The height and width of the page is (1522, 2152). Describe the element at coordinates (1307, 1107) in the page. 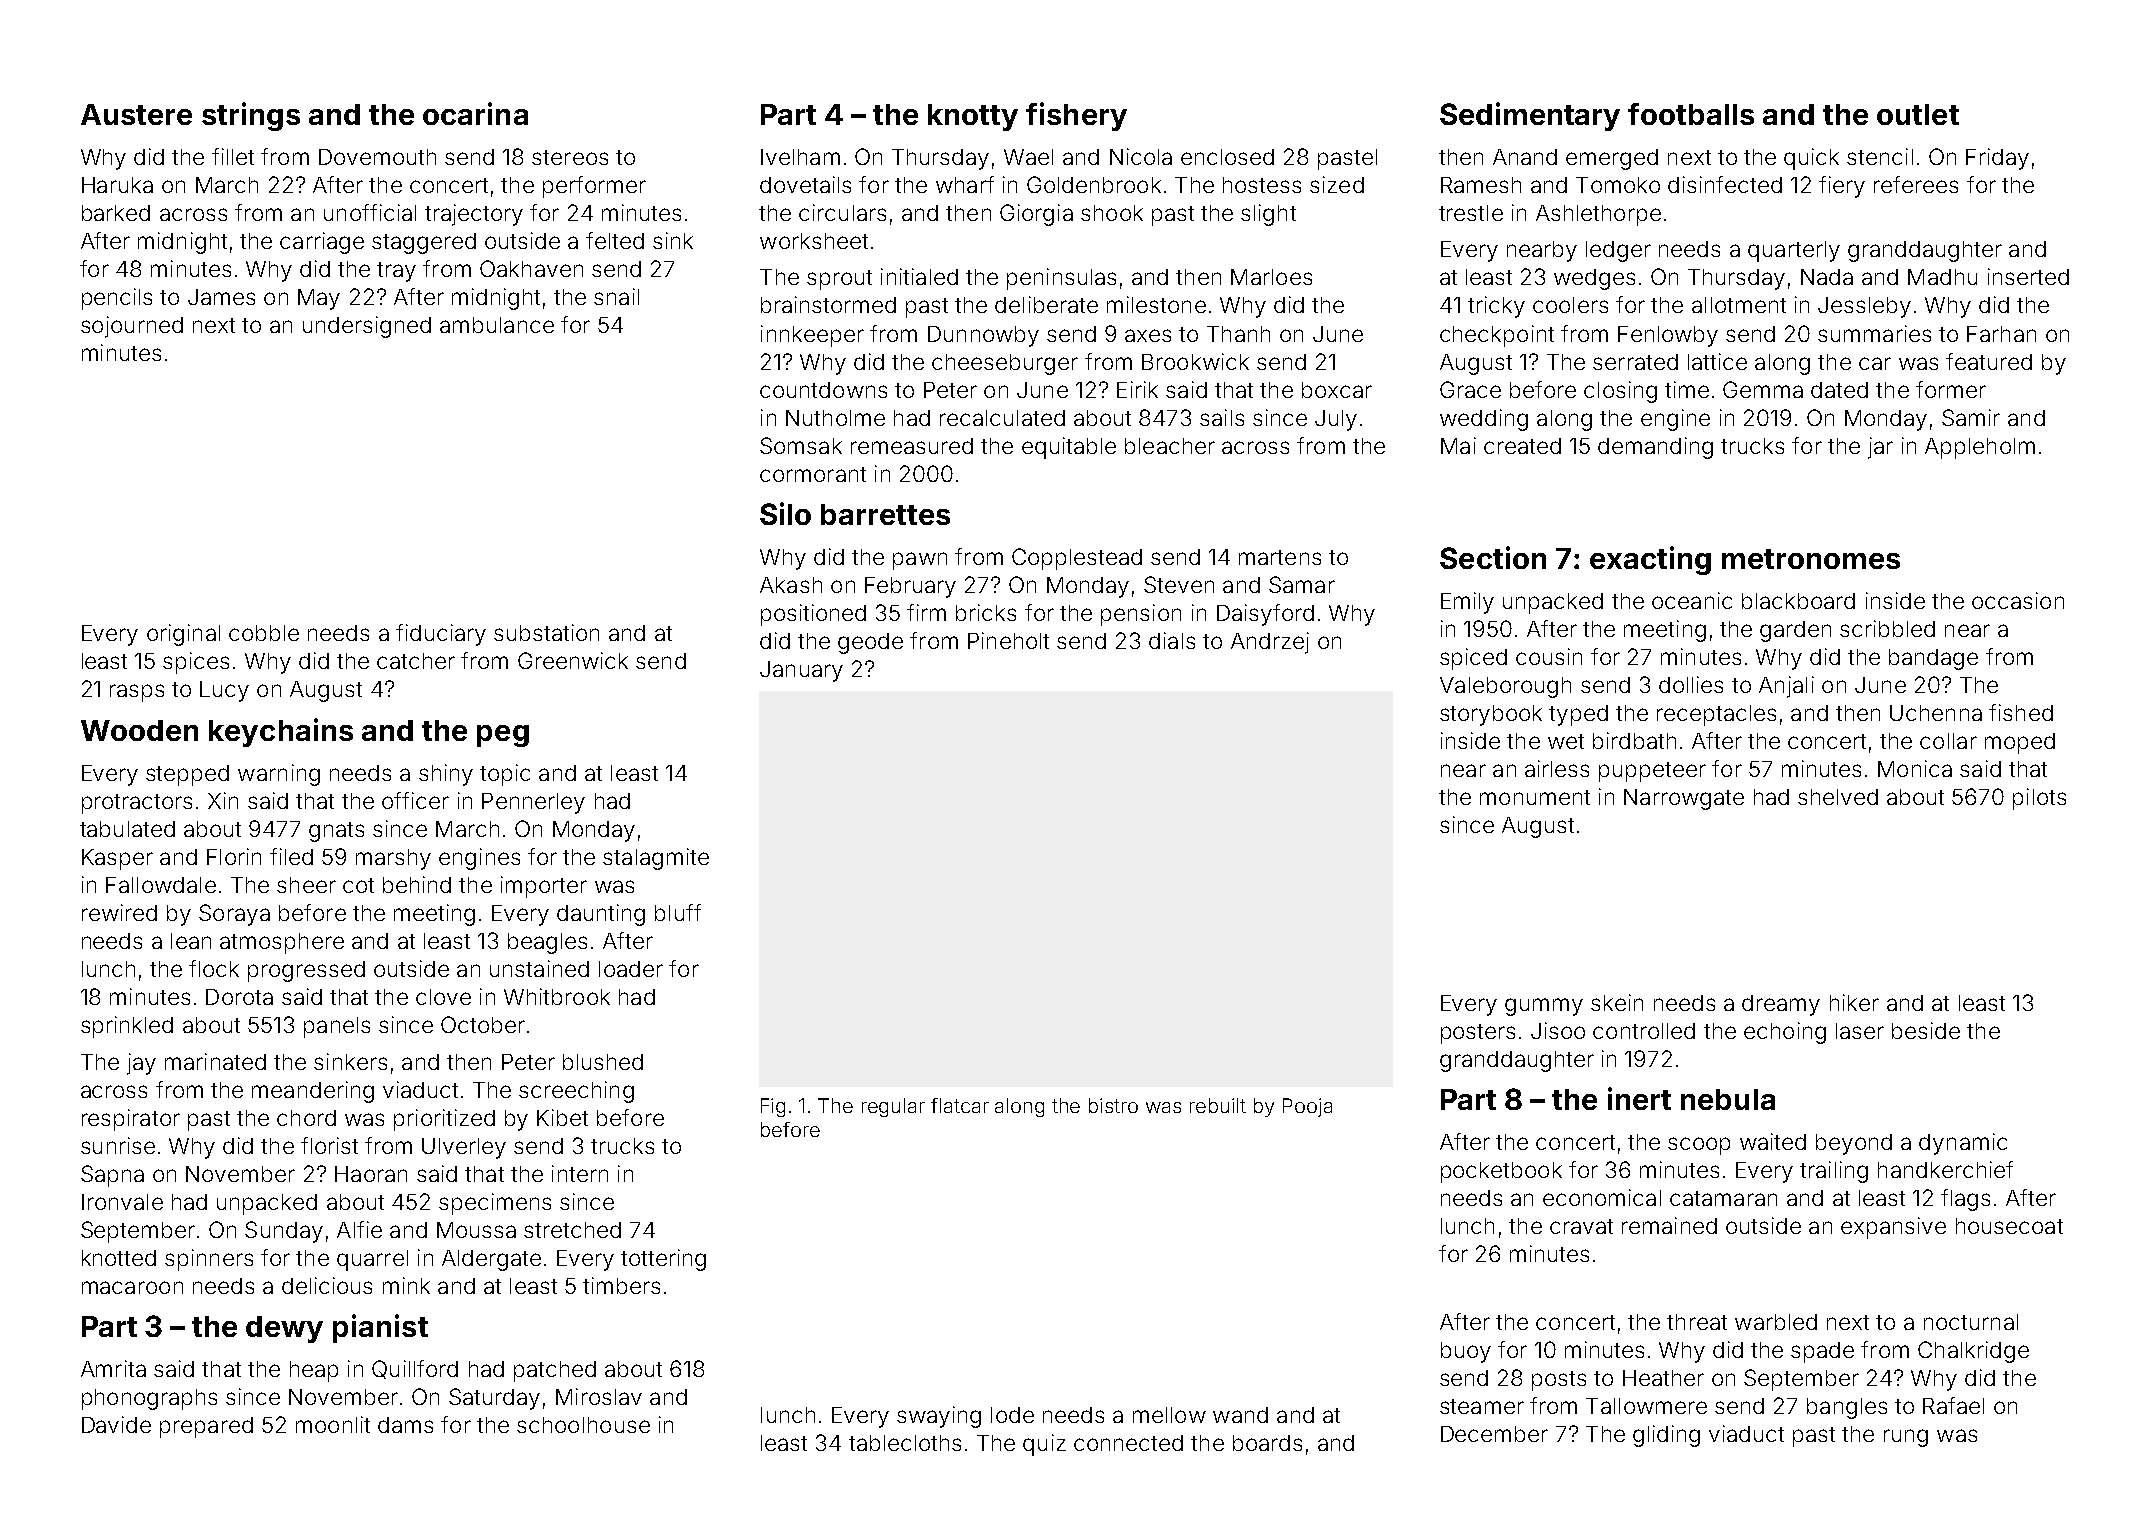

I see `Pooja` at that location.
